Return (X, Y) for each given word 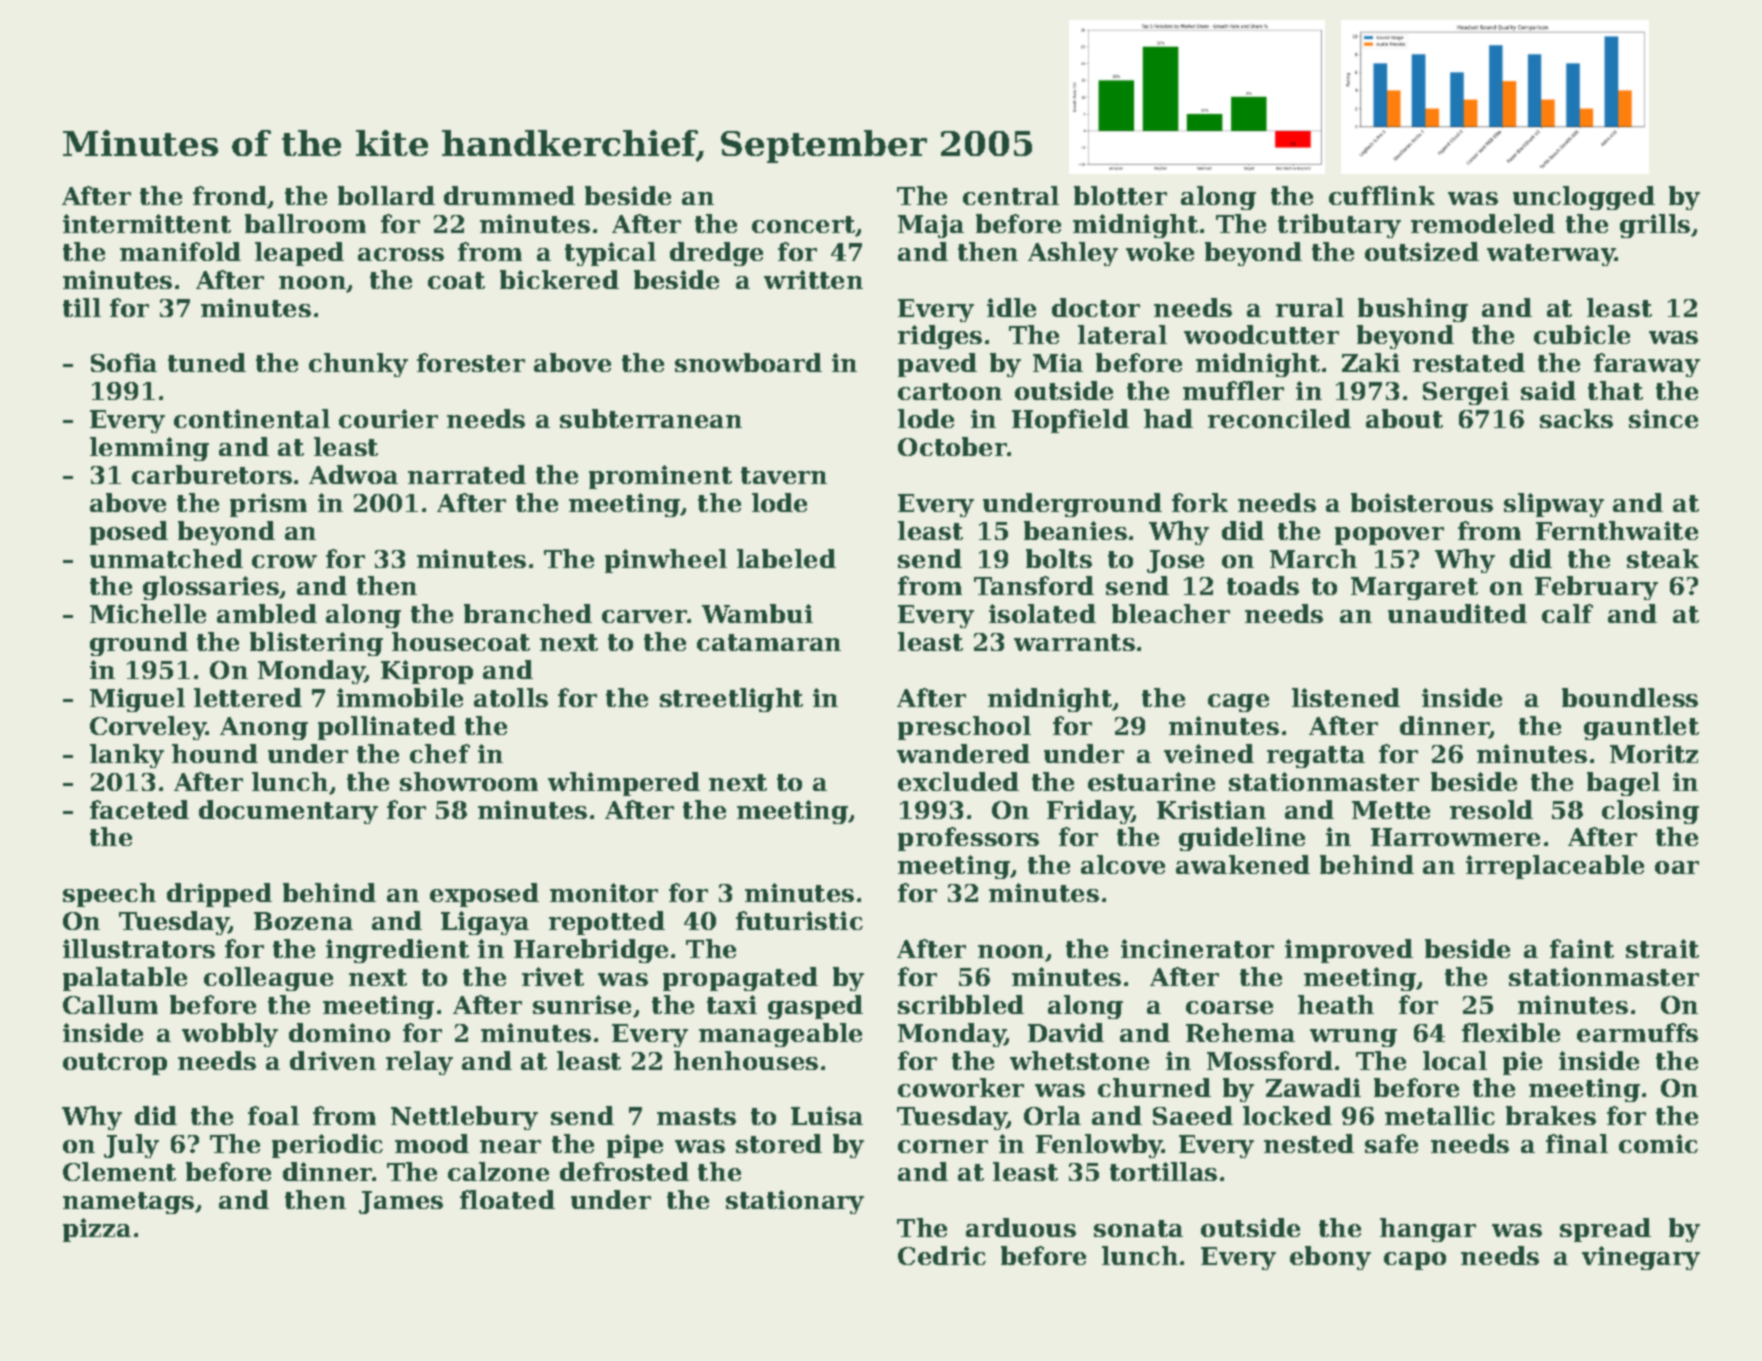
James (401, 1202)
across (401, 254)
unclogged (1584, 198)
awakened (1243, 864)
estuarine (1151, 781)
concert (804, 226)
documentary (288, 812)
